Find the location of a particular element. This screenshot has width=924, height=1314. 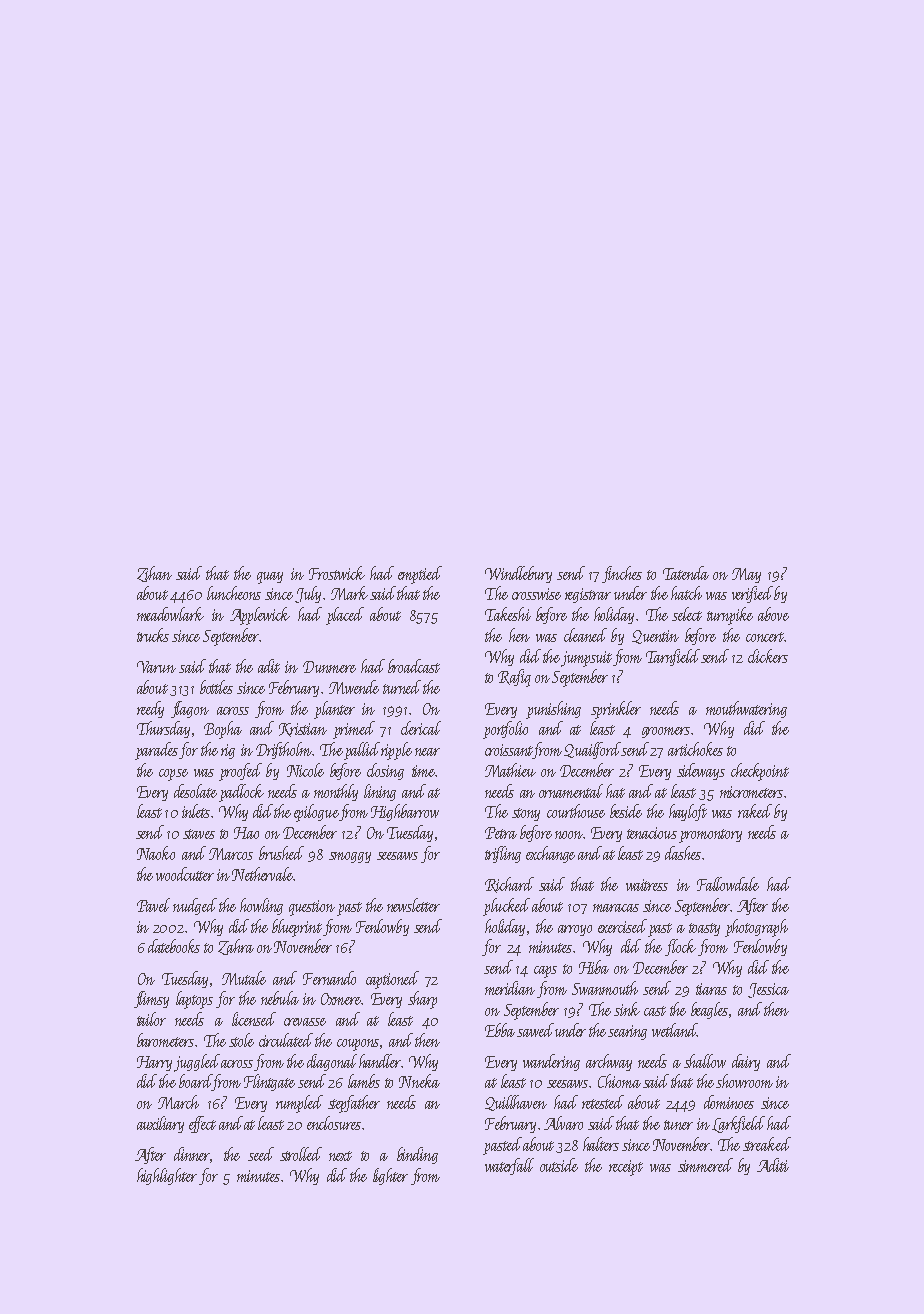

plucked is located at coordinates (506, 907).
